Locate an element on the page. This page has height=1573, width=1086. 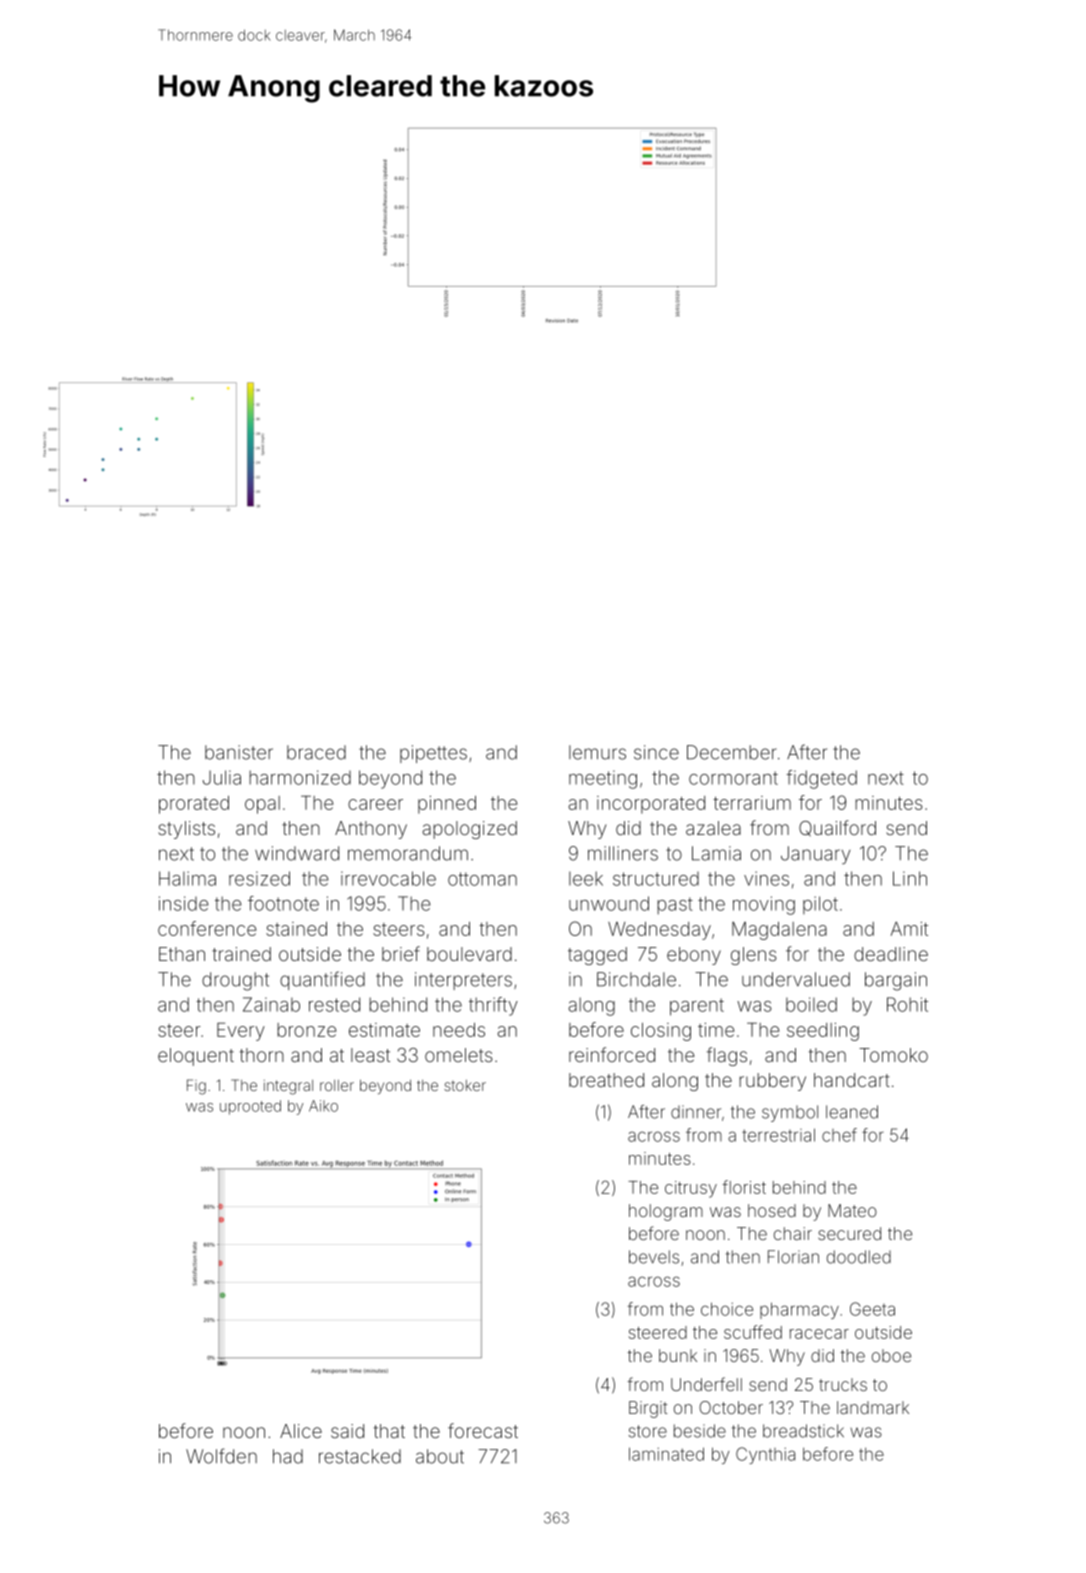
bevels is located at coordinates (654, 1257).
